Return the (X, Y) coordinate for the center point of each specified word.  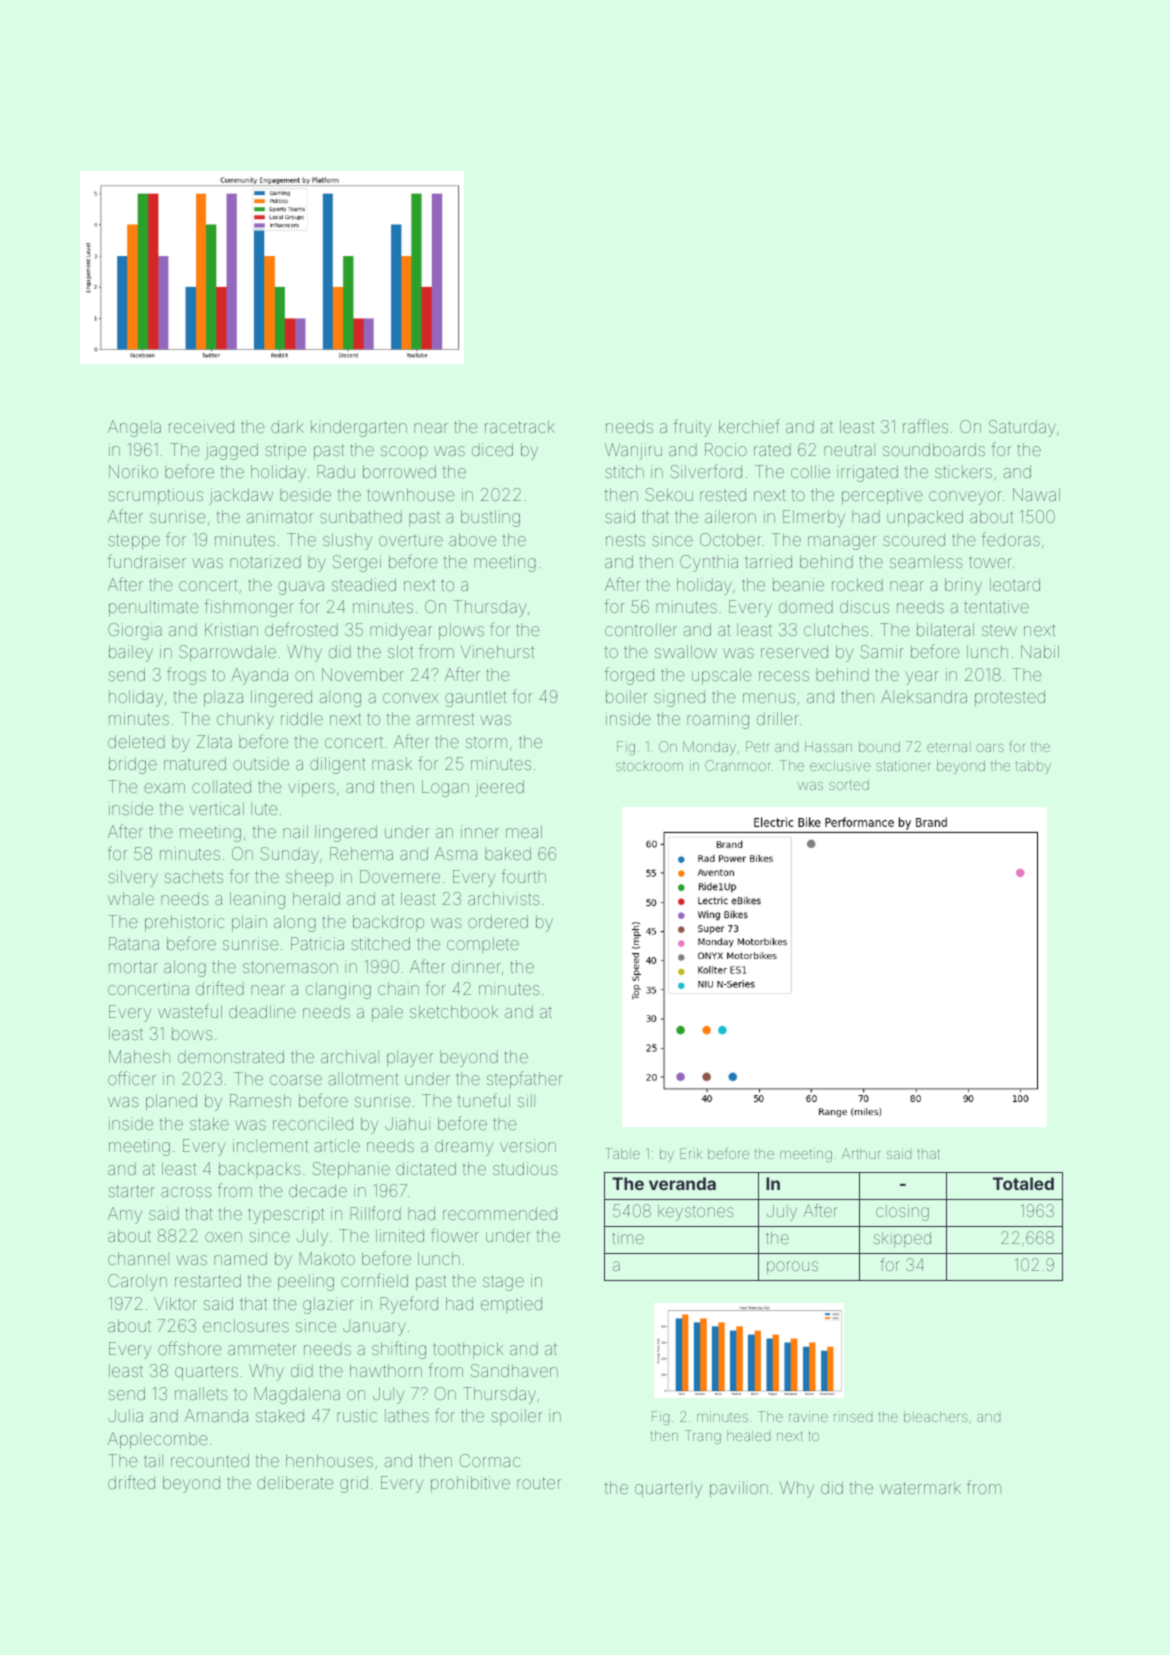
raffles (925, 426)
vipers (311, 788)
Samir (882, 651)
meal (524, 831)
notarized (265, 561)
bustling (490, 518)
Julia (125, 1415)
